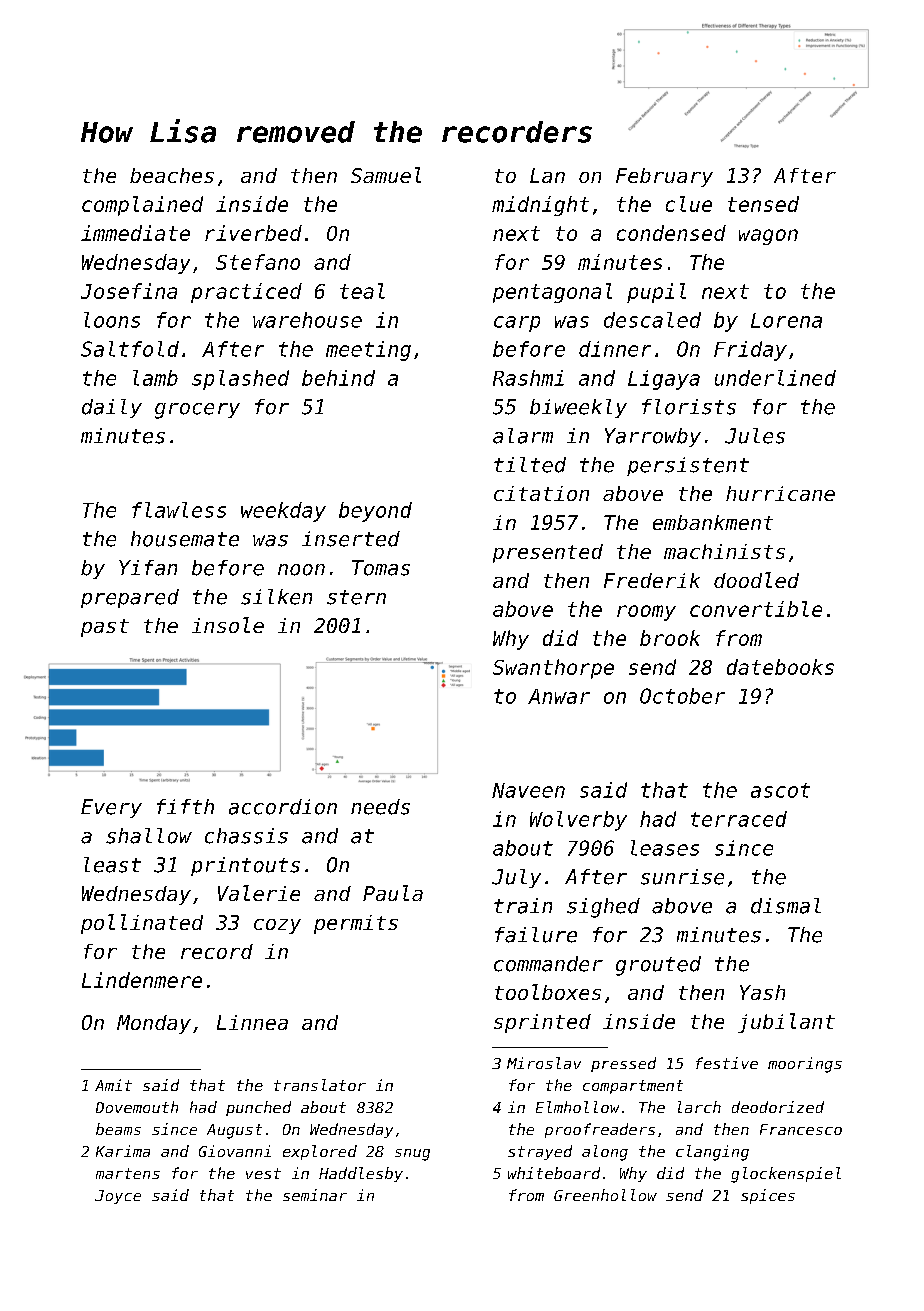  What do you see at coordinates (559, 696) in the screenshot?
I see `Anwar` at bounding box center [559, 696].
